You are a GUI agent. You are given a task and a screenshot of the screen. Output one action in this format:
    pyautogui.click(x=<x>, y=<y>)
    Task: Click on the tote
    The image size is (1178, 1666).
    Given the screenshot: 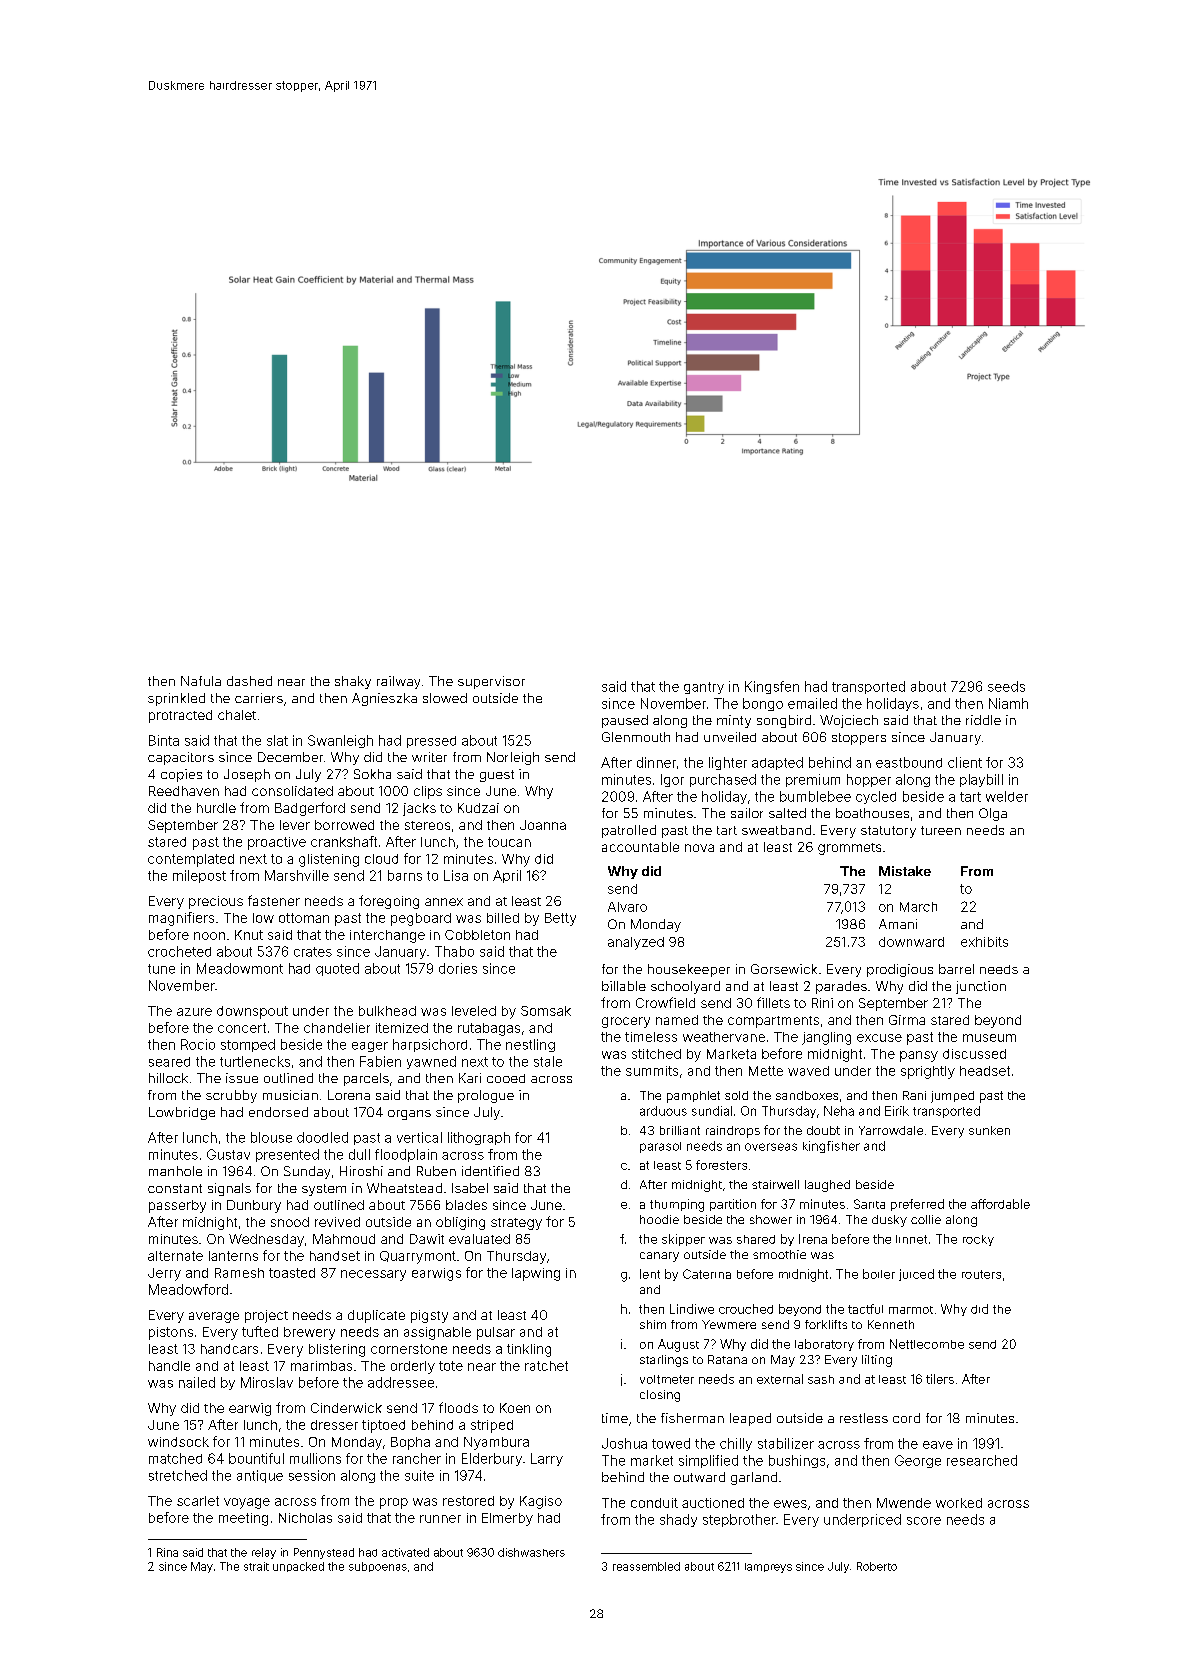 What is the action you would take?
    pyautogui.click(x=451, y=1366)
